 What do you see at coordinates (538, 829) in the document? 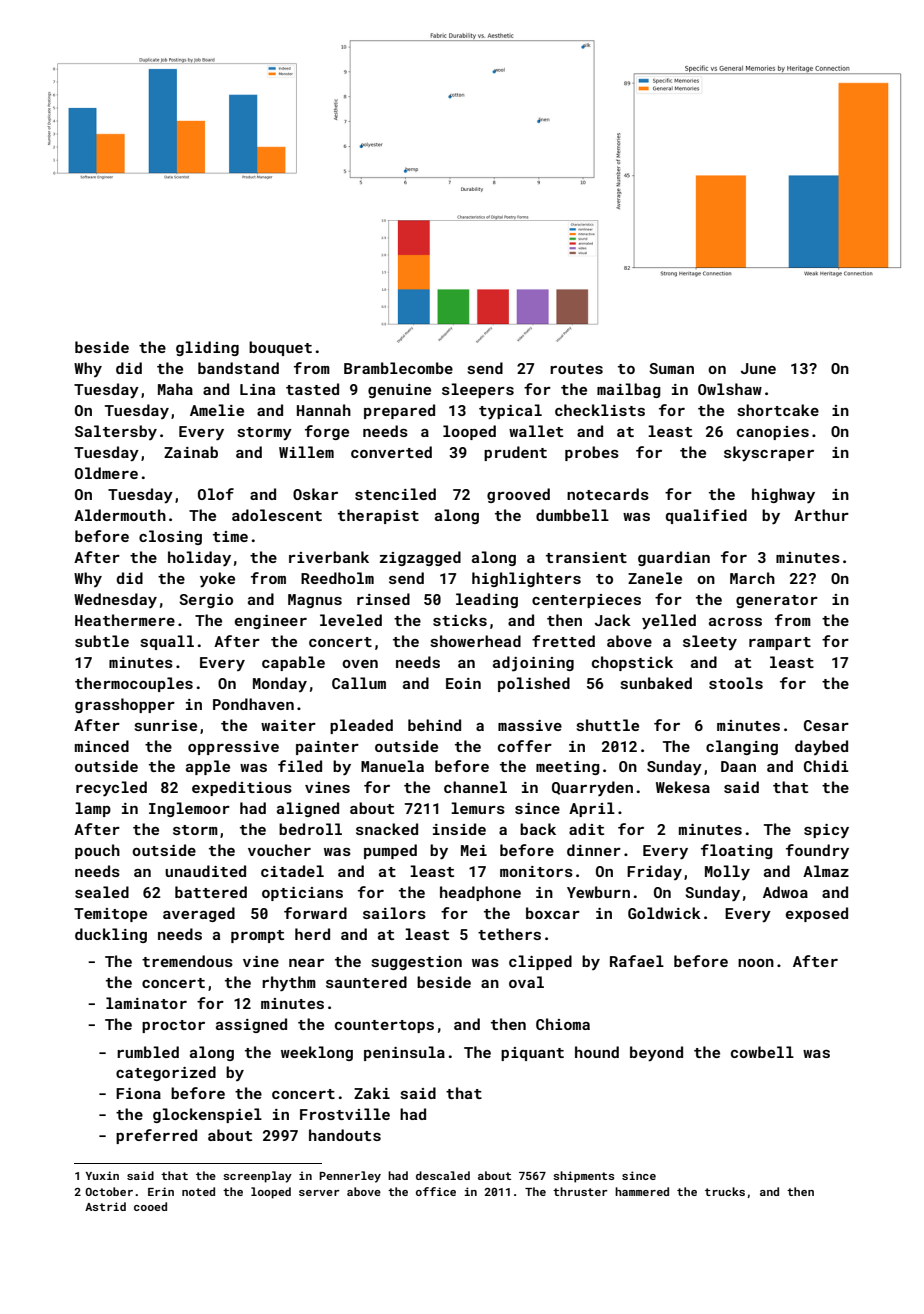
I see `back` at bounding box center [538, 829].
